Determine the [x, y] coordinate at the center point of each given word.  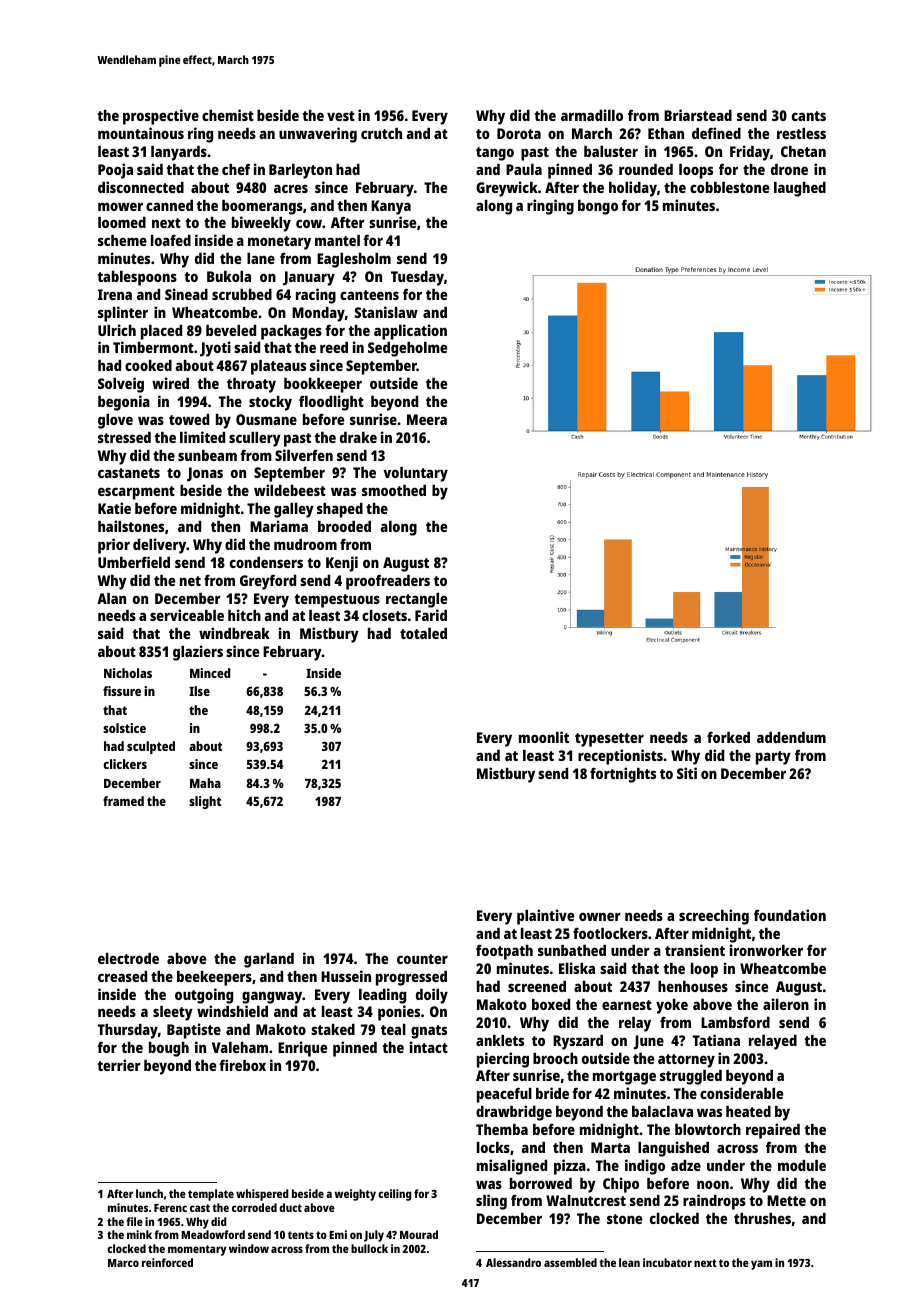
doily [432, 996]
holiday [633, 189]
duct [290, 1207]
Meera [427, 419]
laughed [800, 189]
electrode [128, 958]
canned [169, 205]
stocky [270, 403]
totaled [423, 633]
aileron [786, 1004]
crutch [381, 133]
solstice [124, 728]
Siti [687, 773]
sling [491, 1202]
